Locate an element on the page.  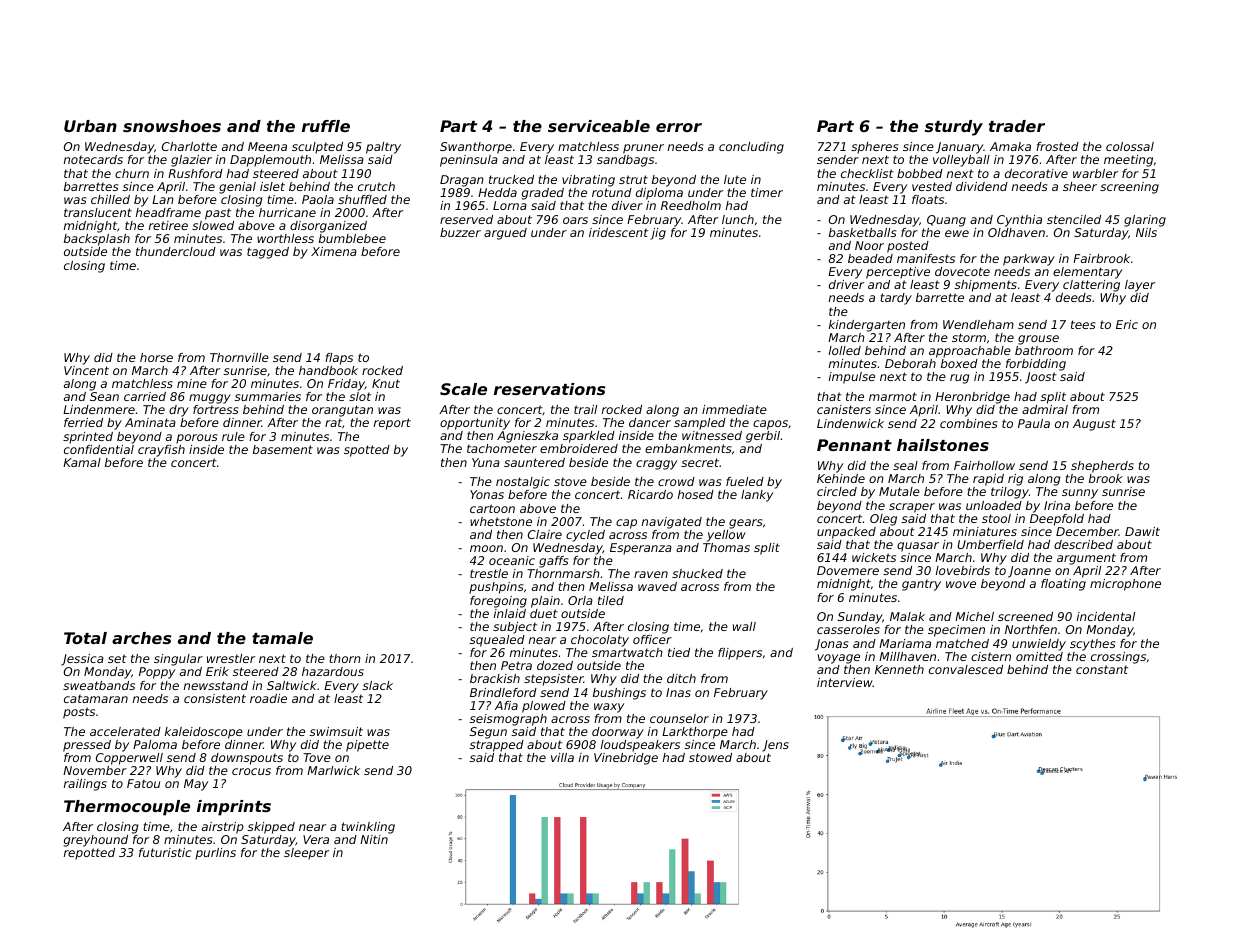
Kamal is located at coordinates (82, 462).
